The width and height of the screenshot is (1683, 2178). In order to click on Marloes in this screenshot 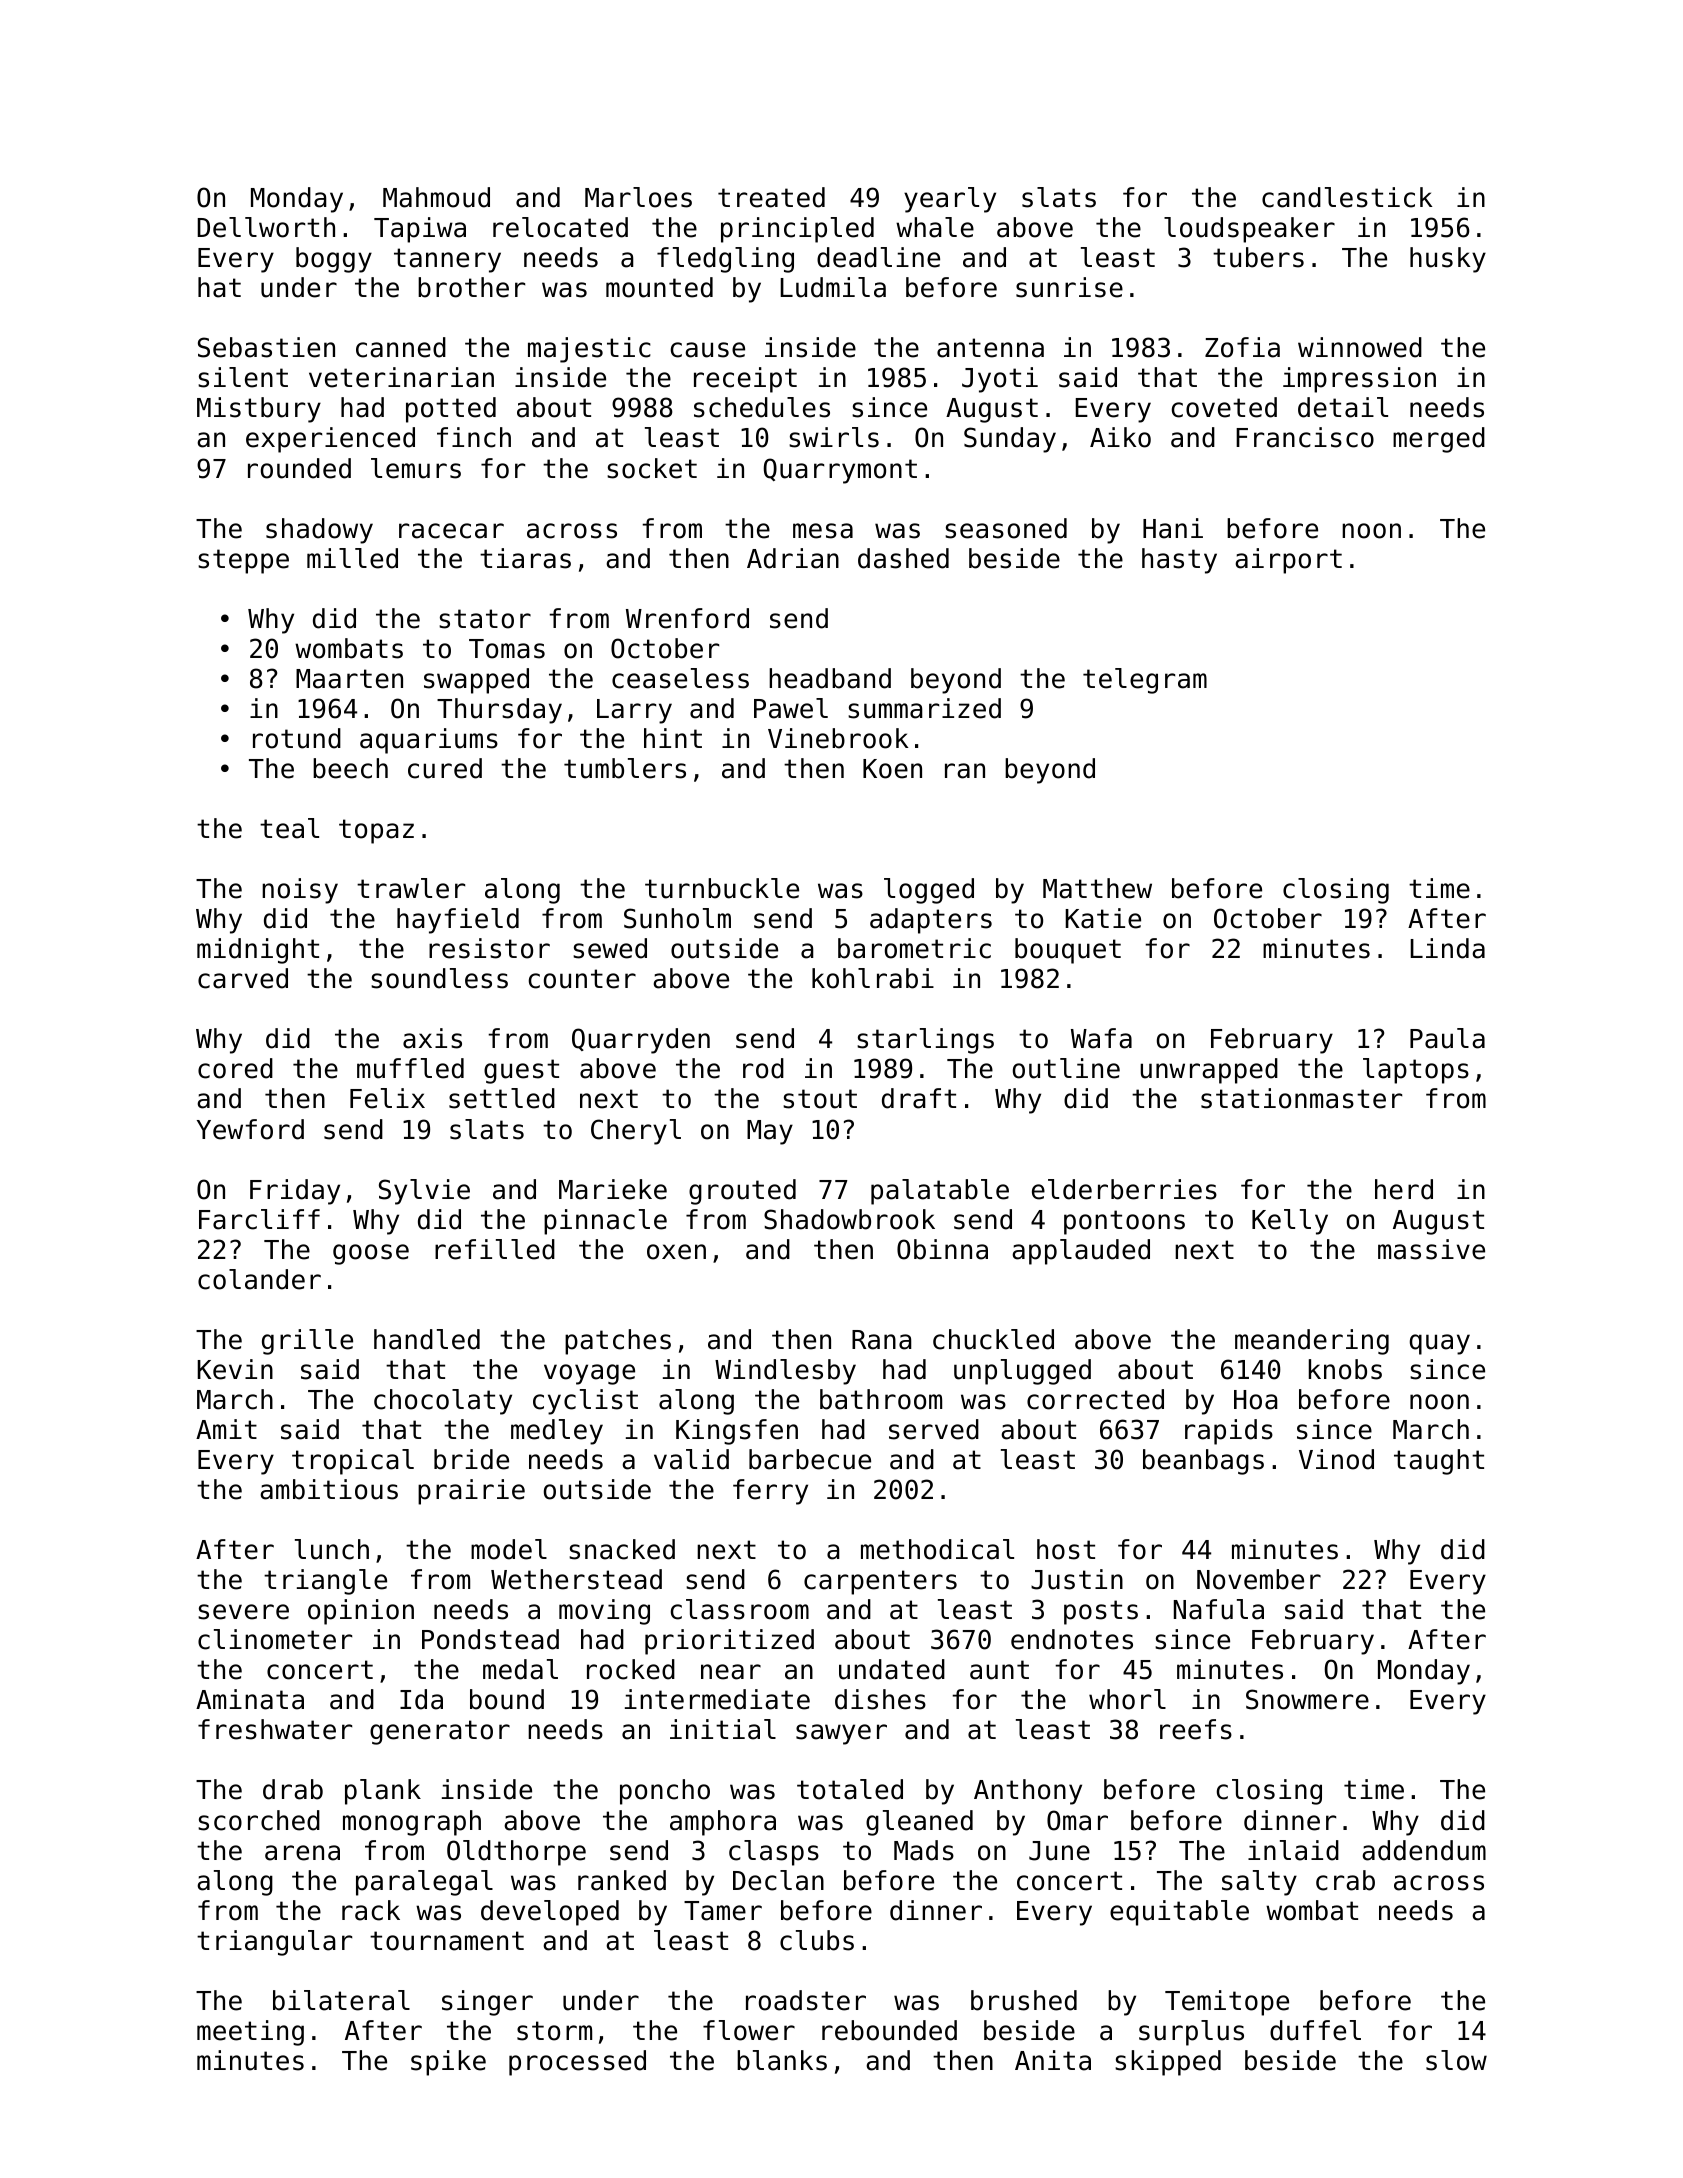, I will do `click(638, 197)`.
